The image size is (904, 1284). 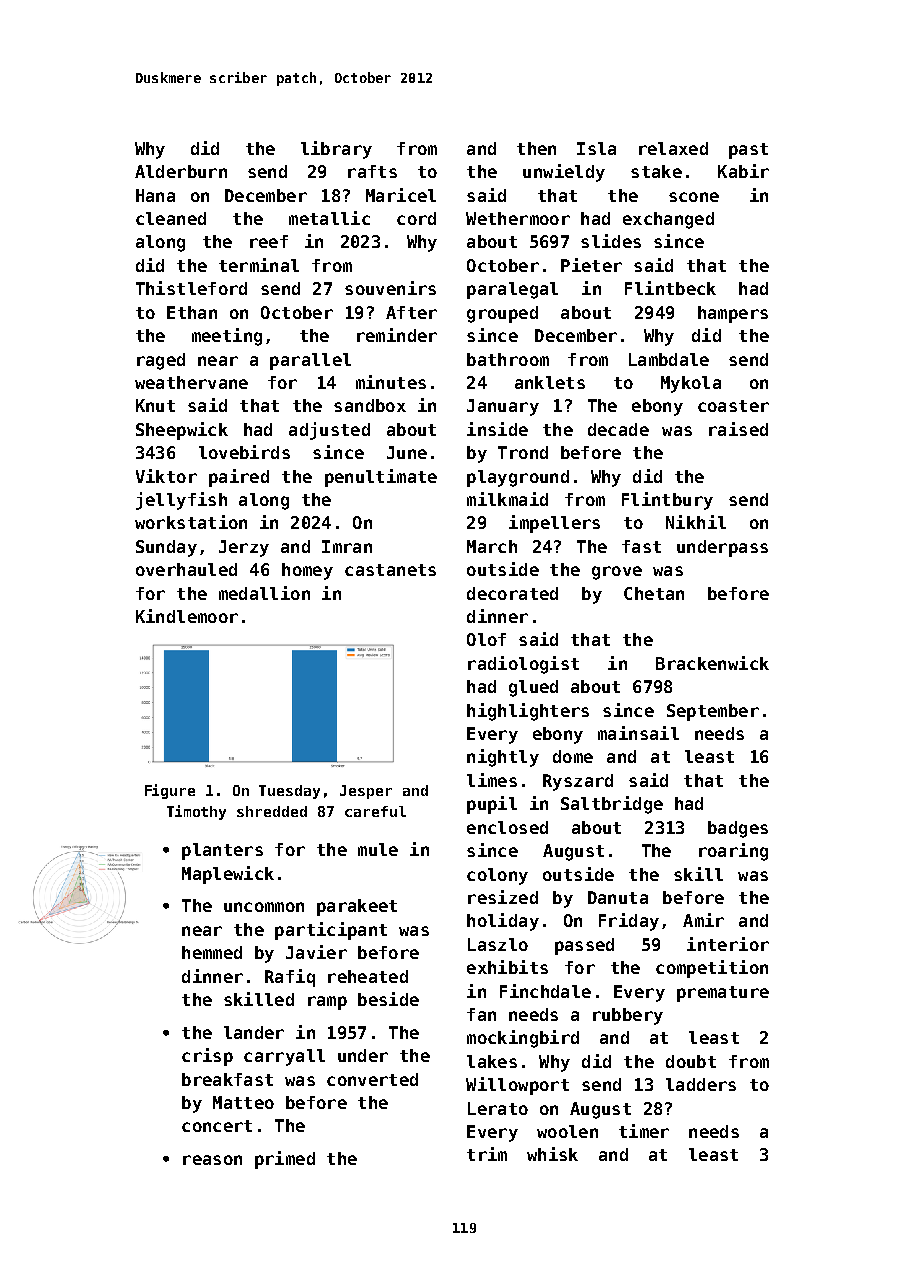 I want to click on trim, so click(x=487, y=1154).
